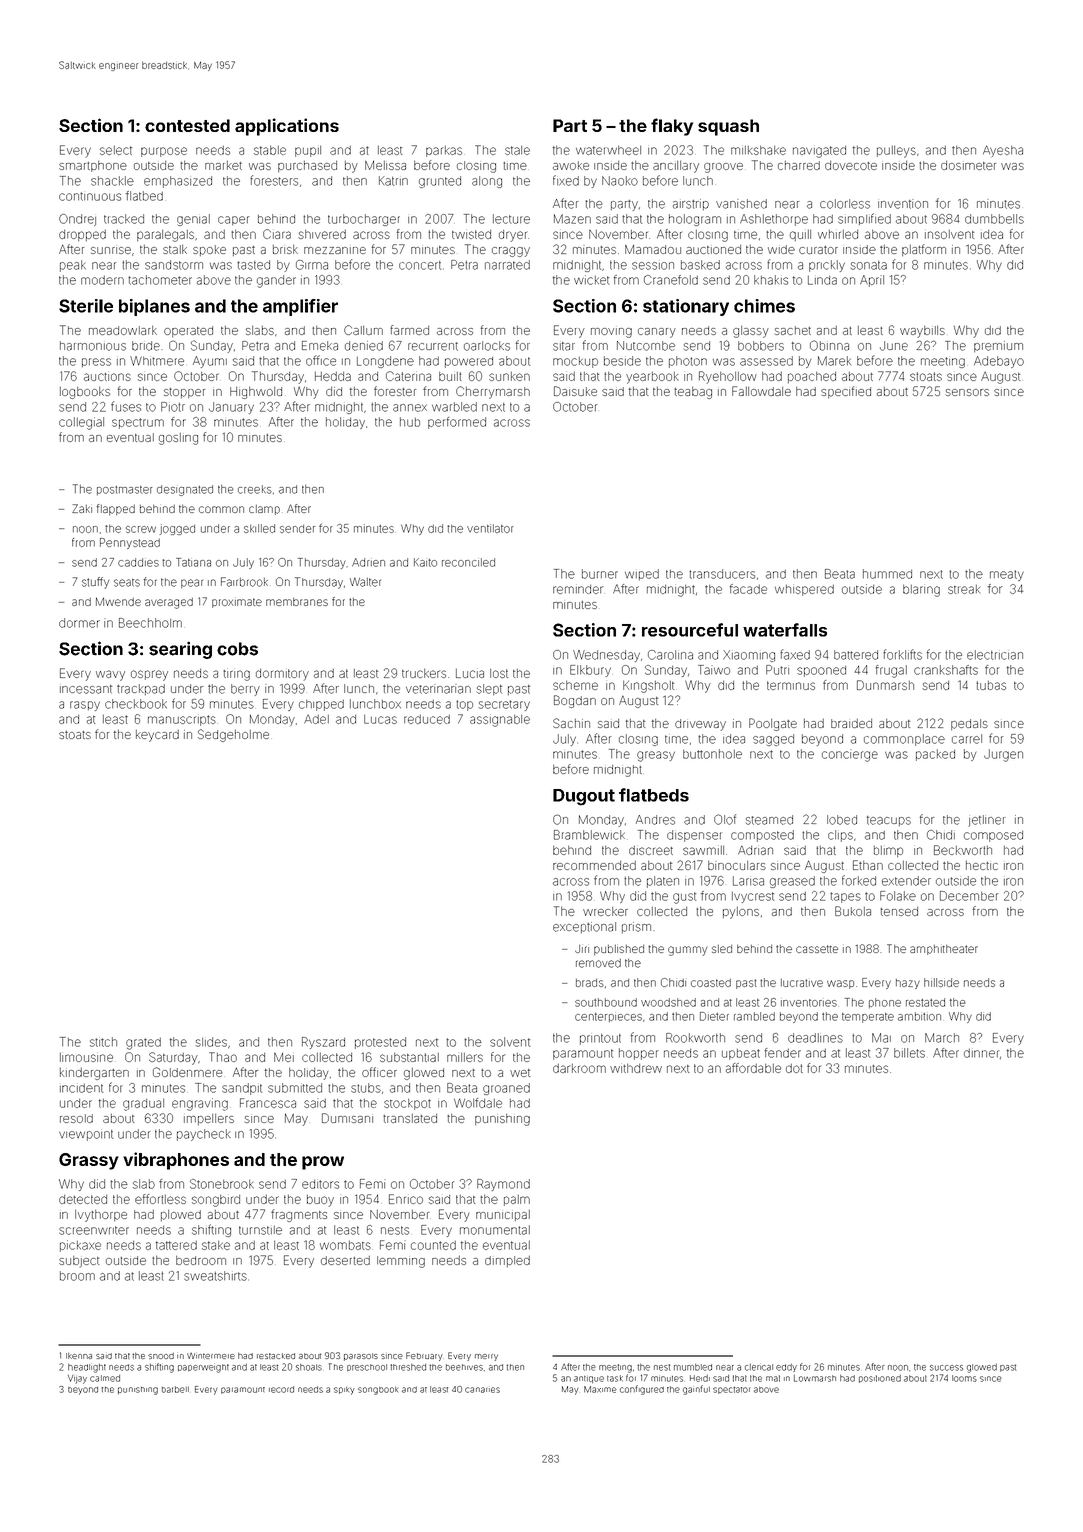 The height and width of the screenshot is (1532, 1083). I want to click on Ivycrest, so click(753, 897).
